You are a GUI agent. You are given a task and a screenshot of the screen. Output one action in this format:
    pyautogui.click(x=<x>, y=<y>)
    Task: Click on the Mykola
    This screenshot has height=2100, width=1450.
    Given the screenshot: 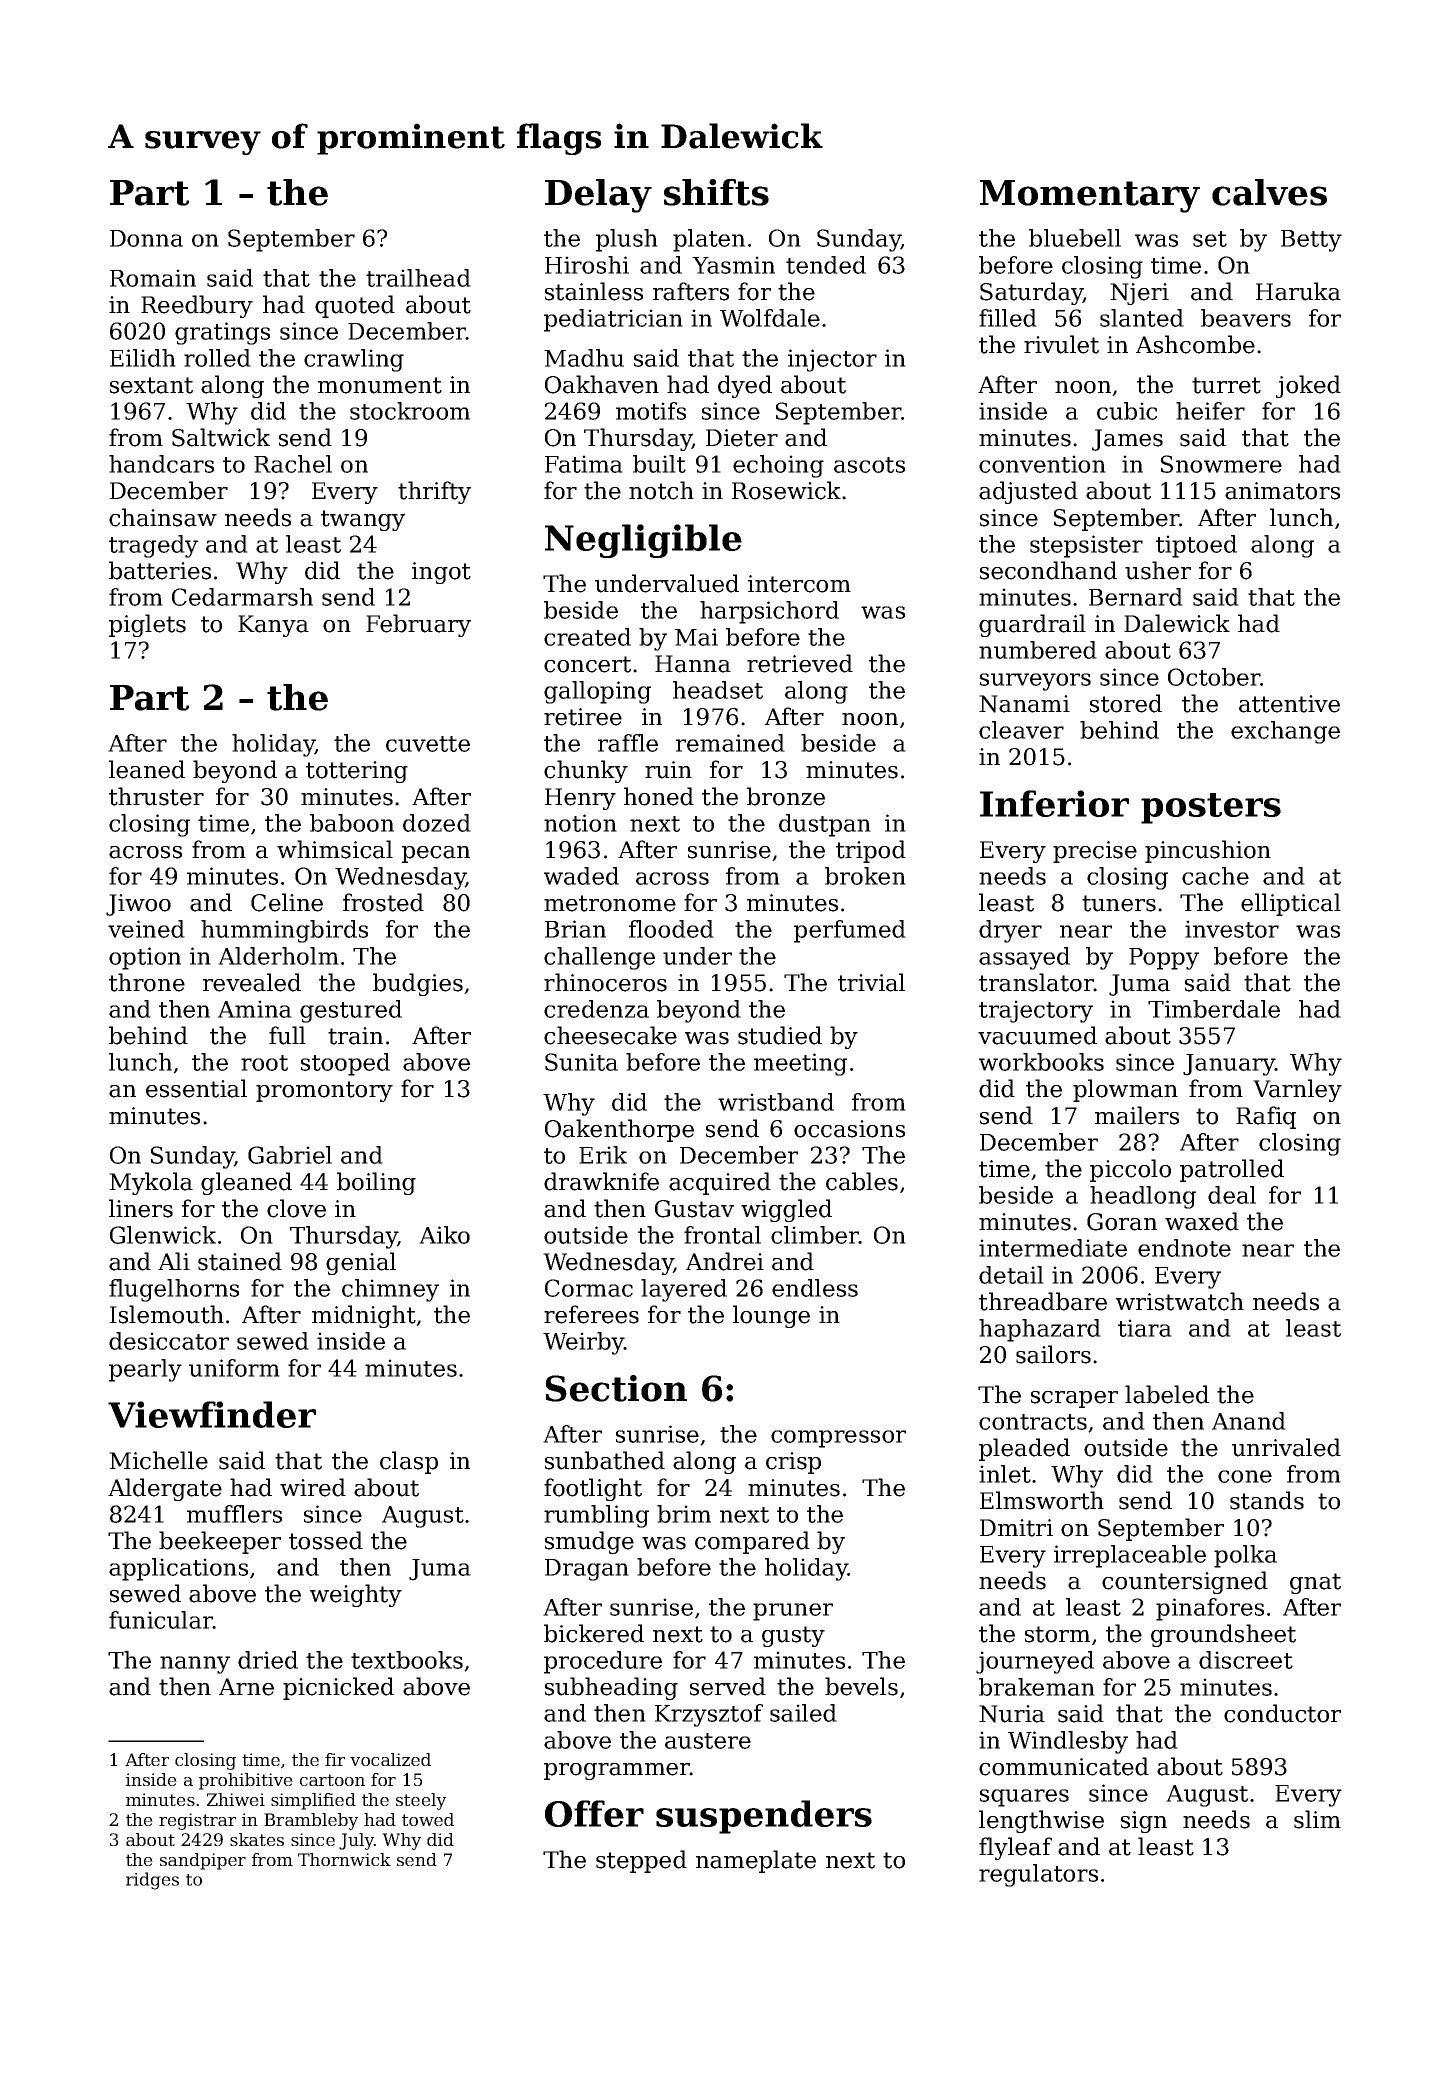 What is the action you would take?
    pyautogui.click(x=151, y=1183)
